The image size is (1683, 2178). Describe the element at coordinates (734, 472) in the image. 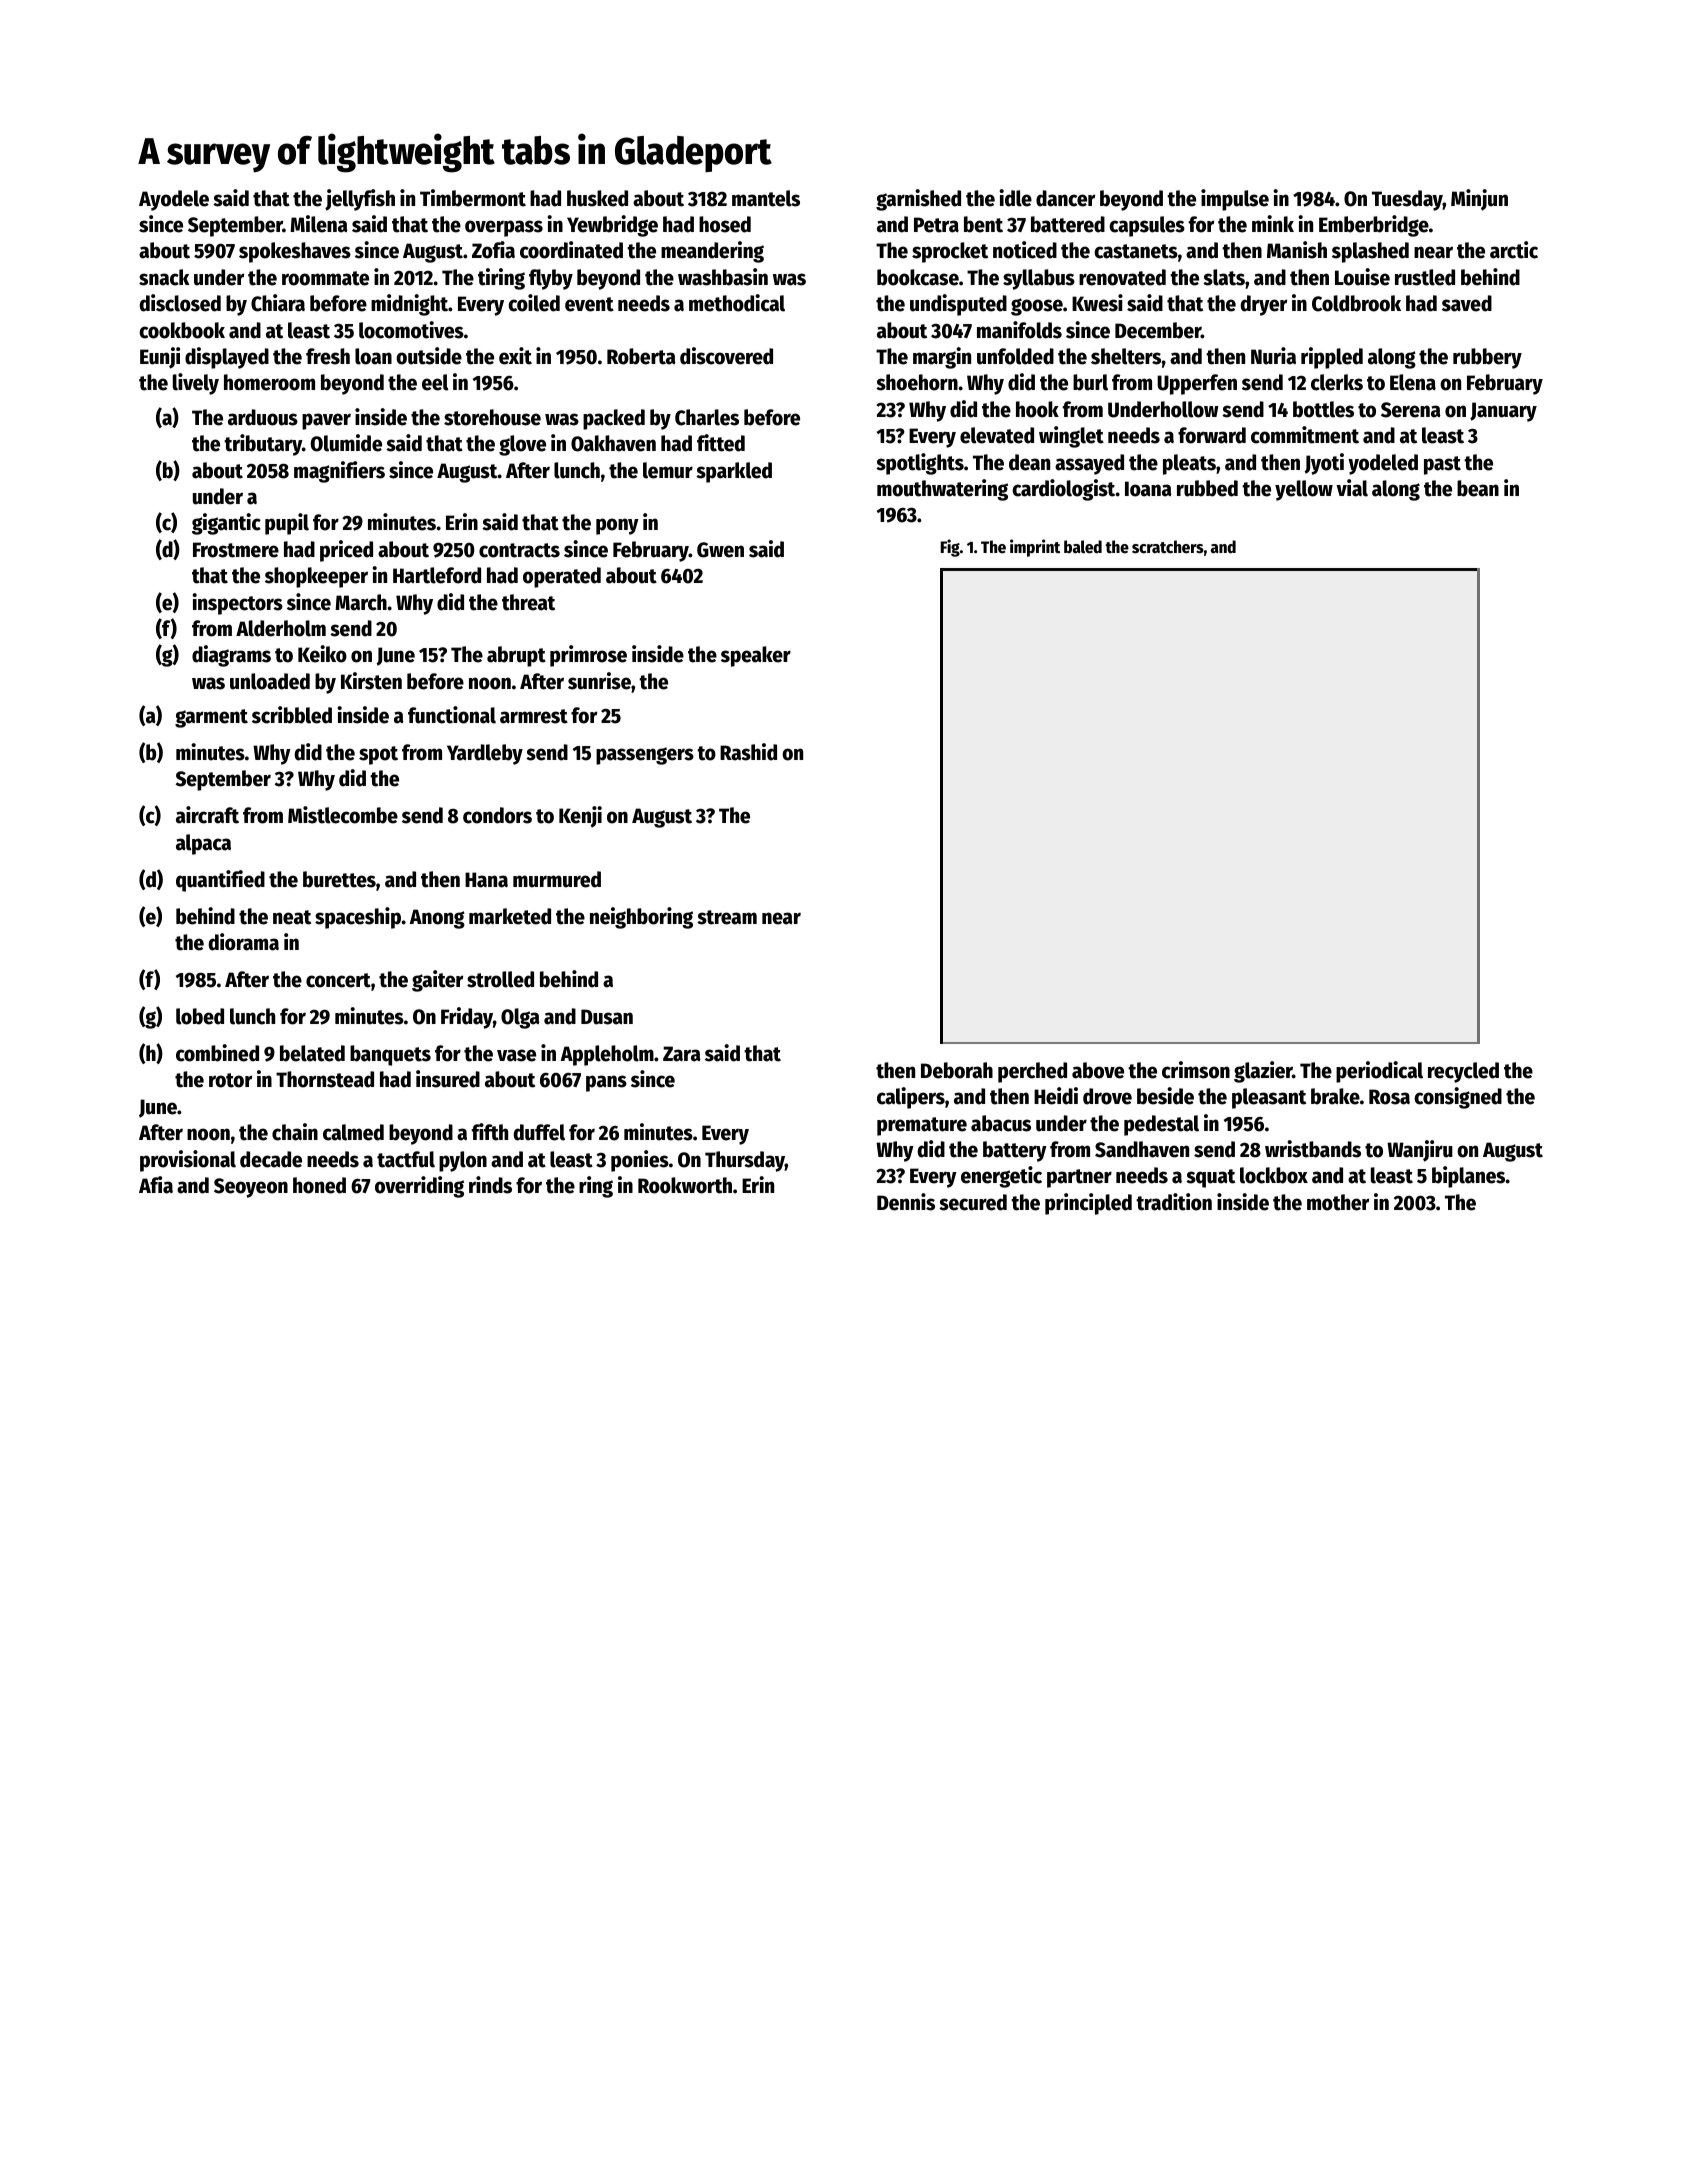

I see `sparkled` at that location.
